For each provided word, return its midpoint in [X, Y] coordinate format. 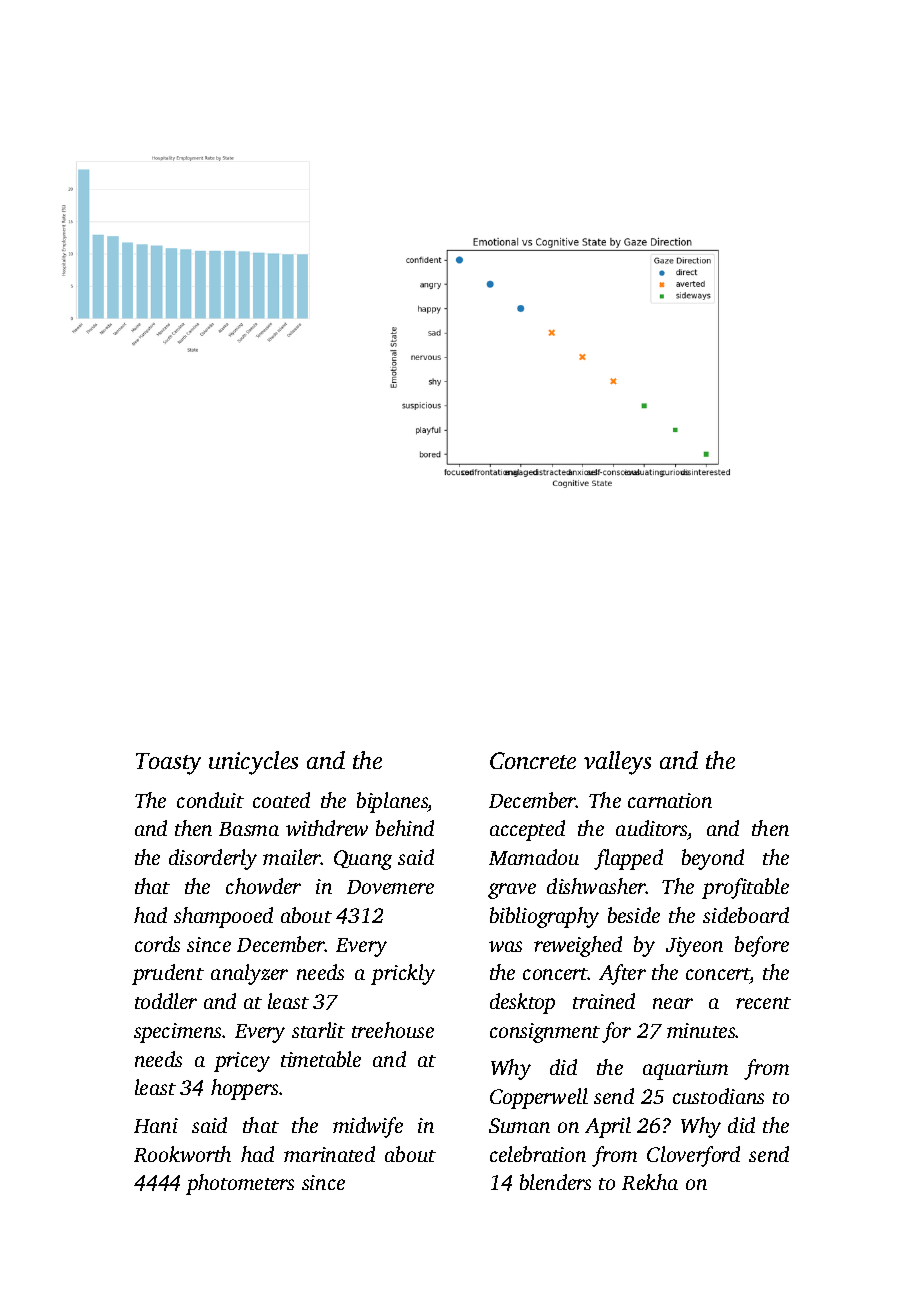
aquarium [685, 1070]
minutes [701, 1030]
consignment [545, 1033]
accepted [527, 830]
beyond [713, 859]
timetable [321, 1059]
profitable [745, 888]
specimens [177, 1033]
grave [512, 891]
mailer [292, 857]
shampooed [223, 917]
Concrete [533, 760]
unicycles [253, 763]
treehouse [393, 1030]
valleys [617, 763]
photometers [240, 1184]
